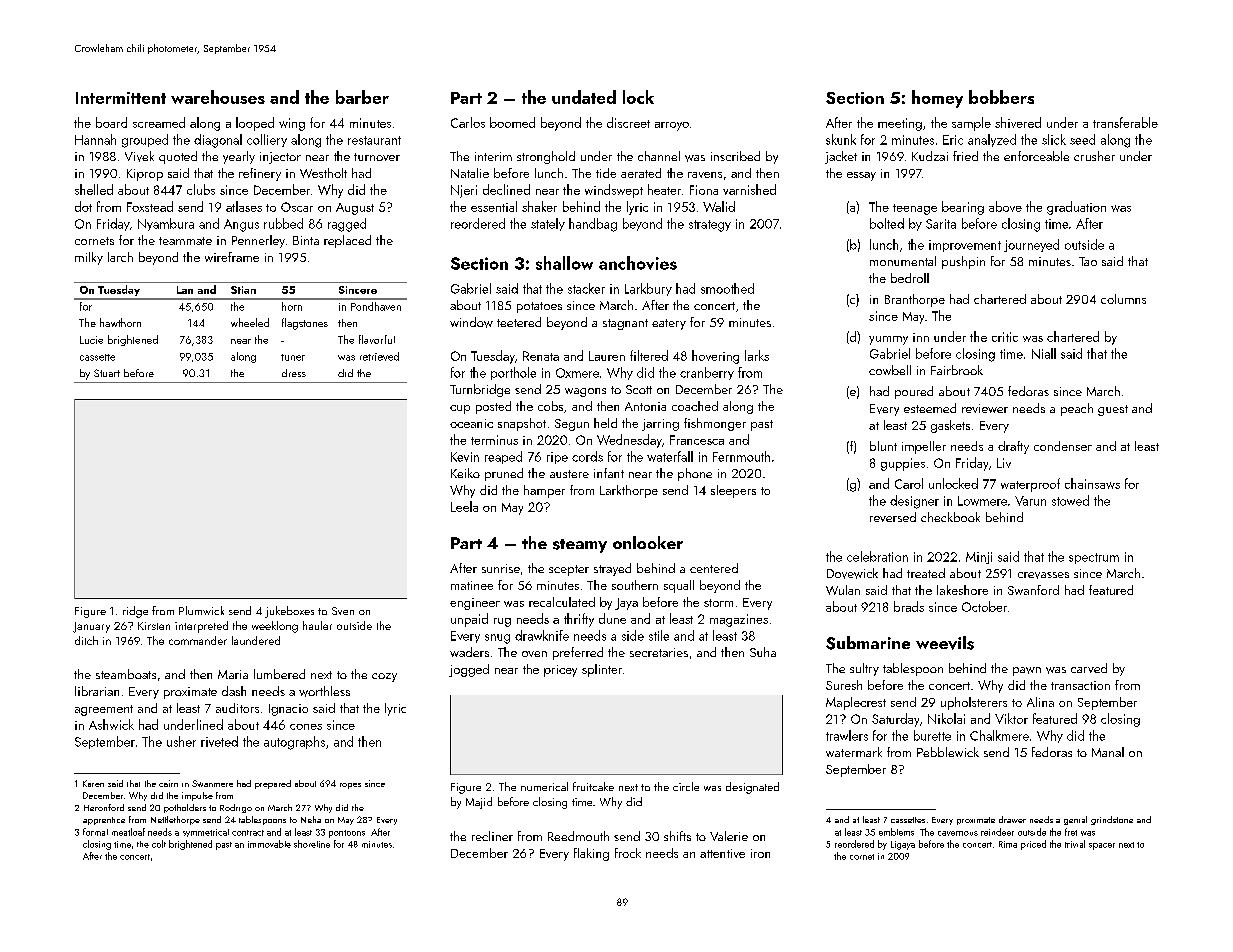  What do you see at coordinates (727, 288) in the screenshot?
I see `smoothed` at bounding box center [727, 288].
